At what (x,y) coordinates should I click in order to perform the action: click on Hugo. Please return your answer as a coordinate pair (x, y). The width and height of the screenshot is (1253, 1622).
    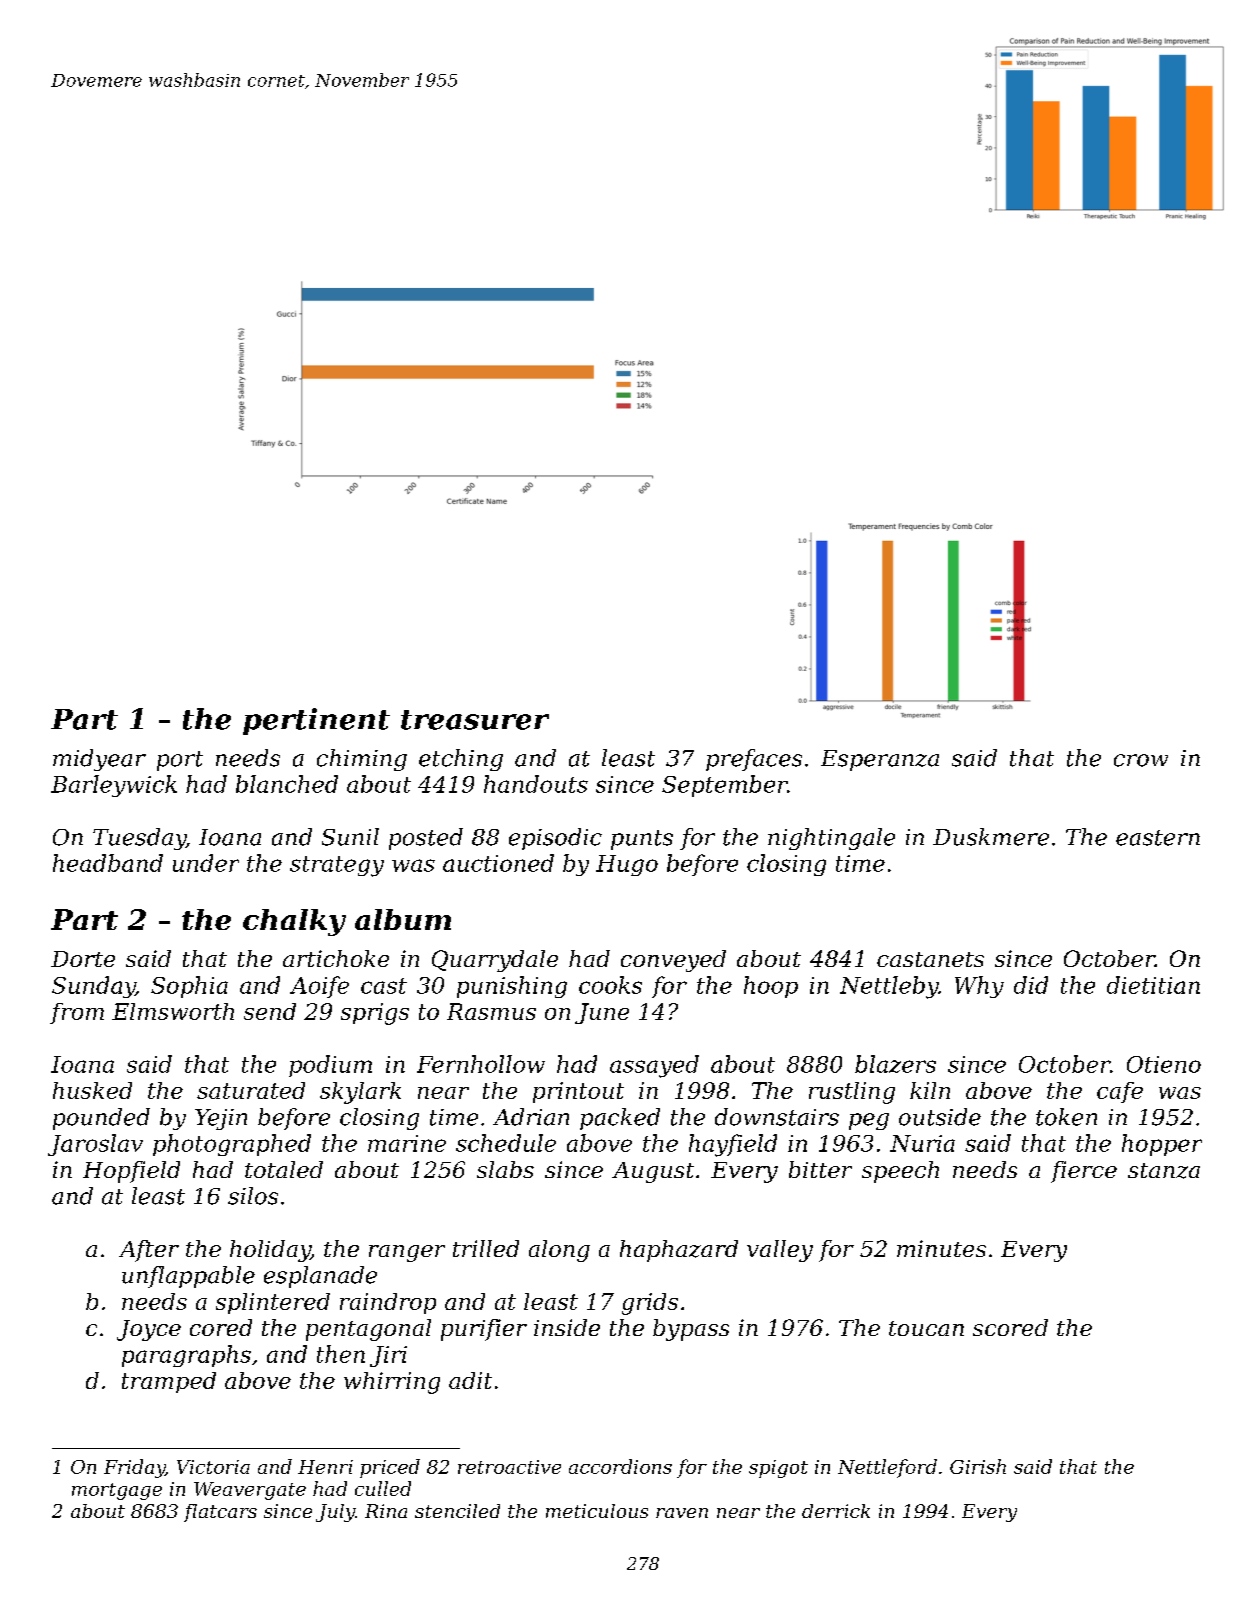
    Looking at the image, I should click on (627, 865).
